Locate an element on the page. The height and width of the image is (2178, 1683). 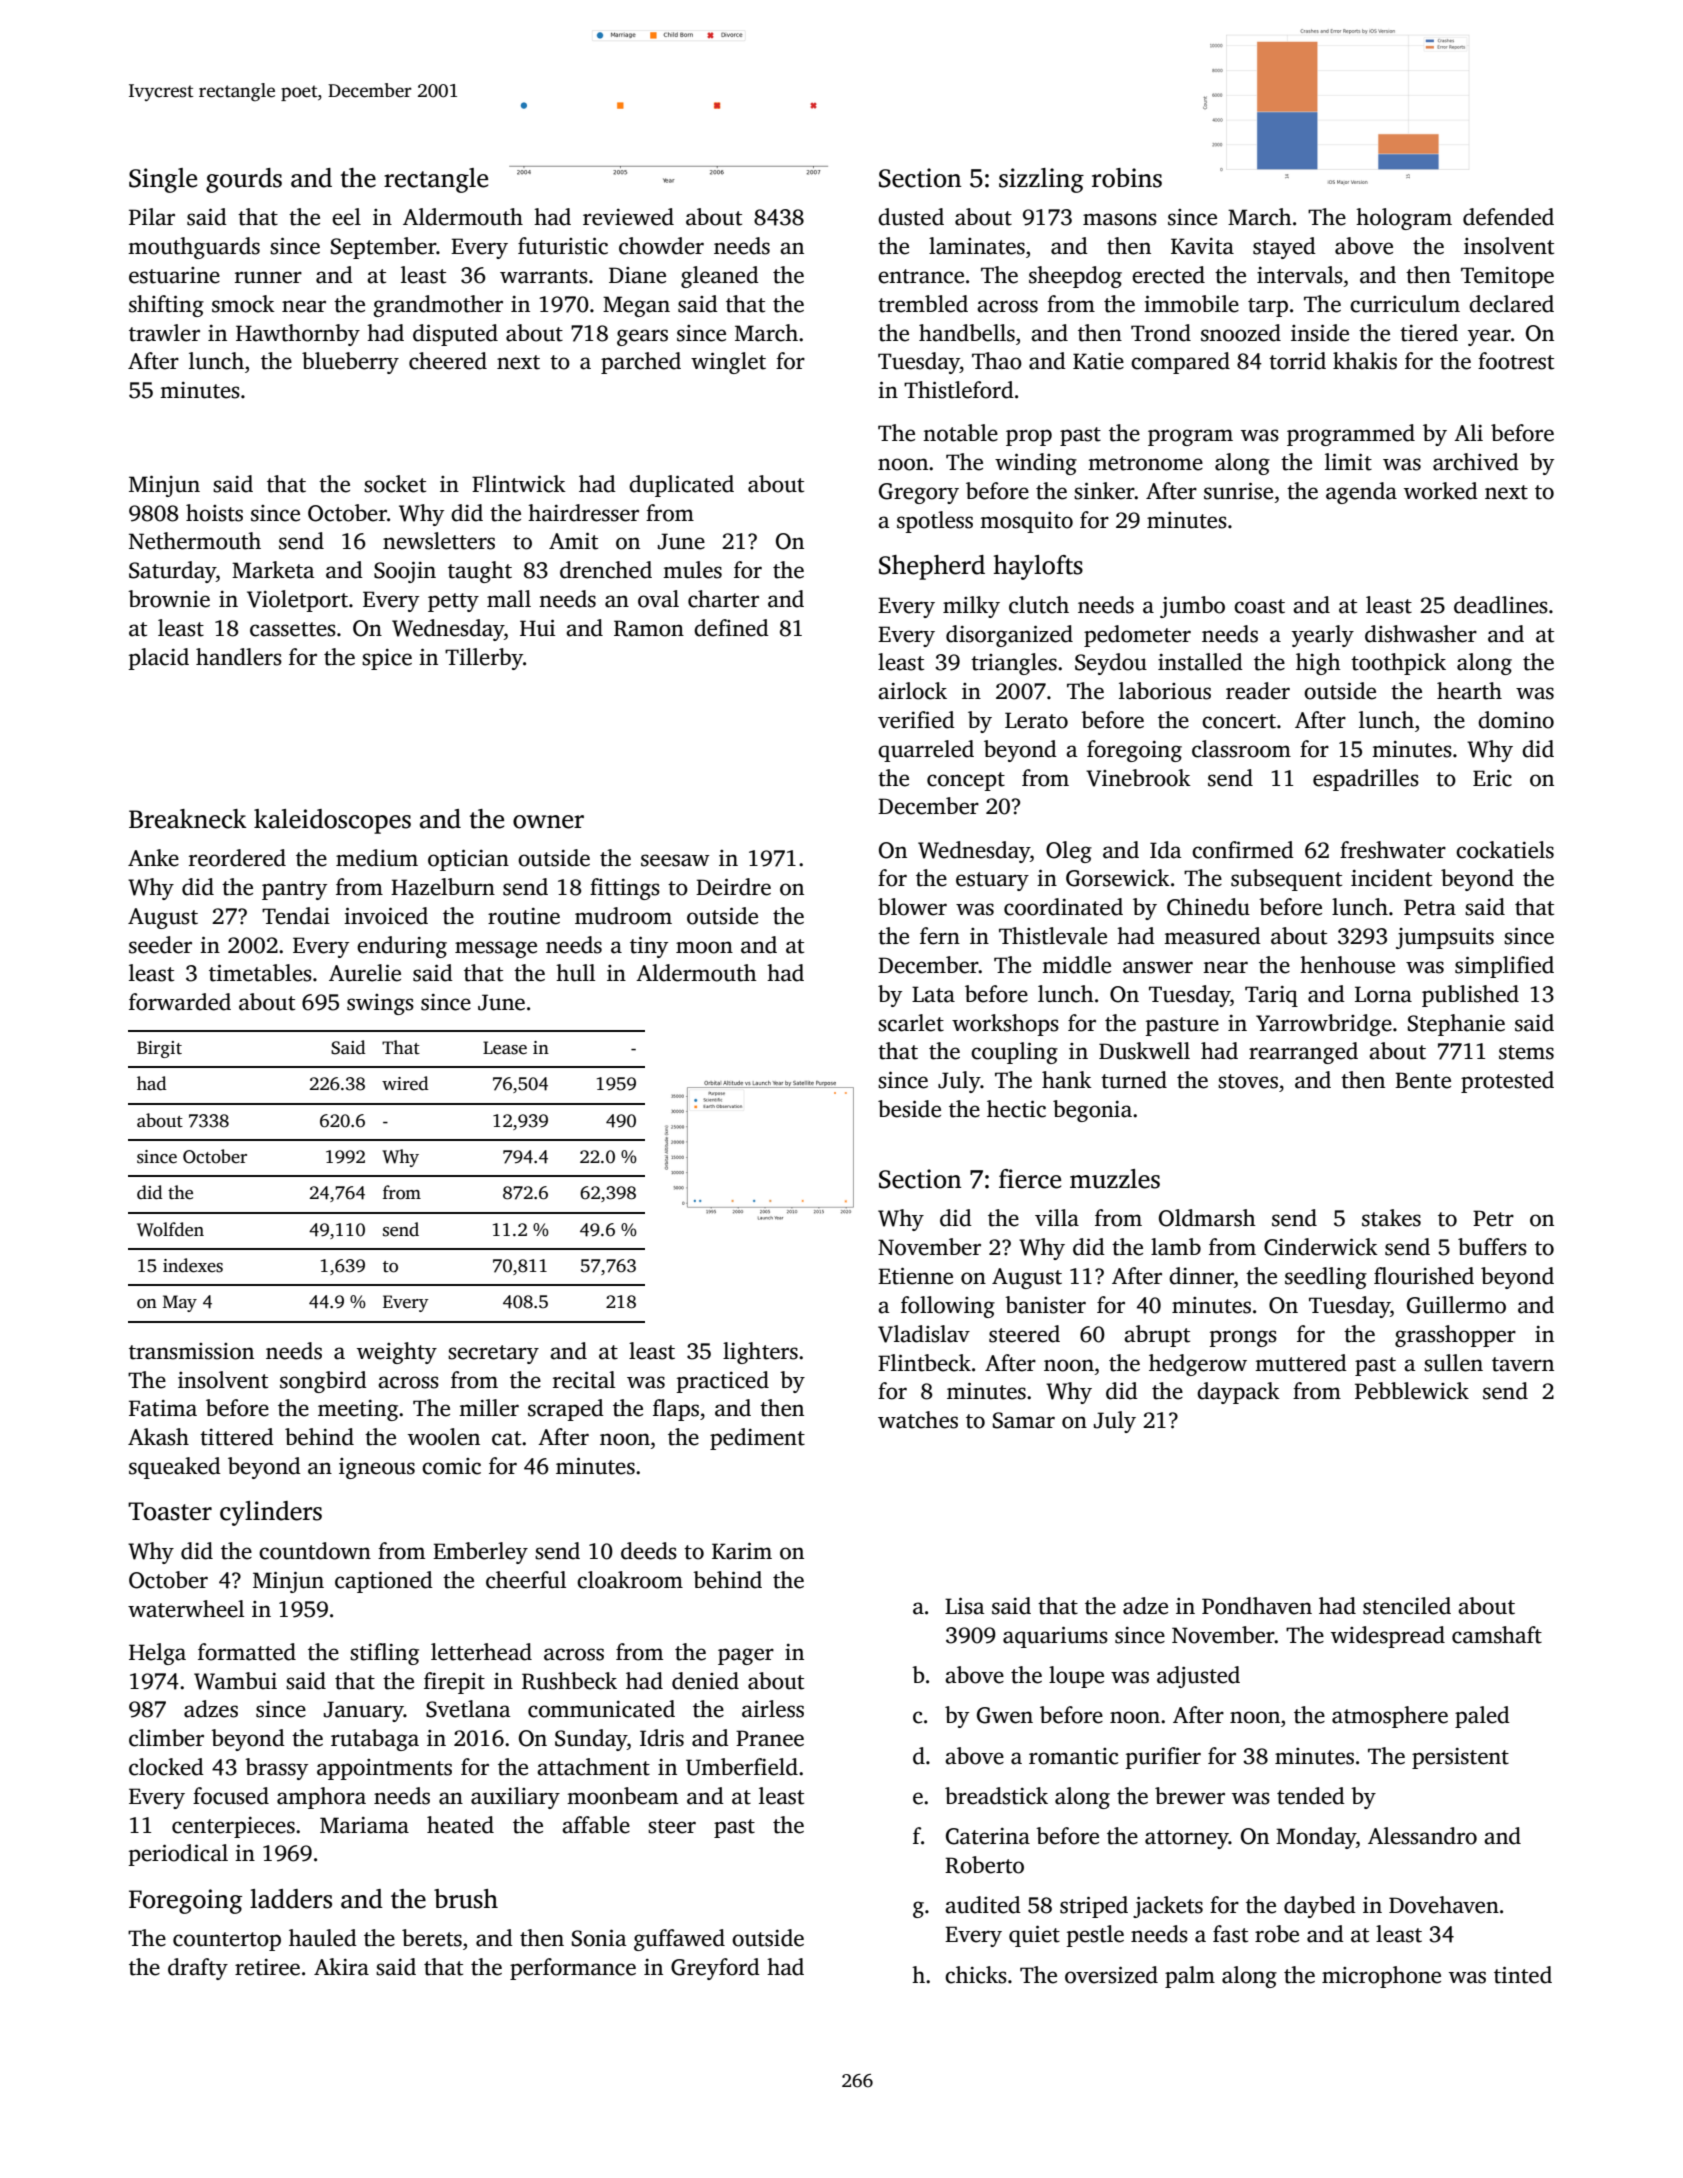
laborious is located at coordinates (1165, 691).
